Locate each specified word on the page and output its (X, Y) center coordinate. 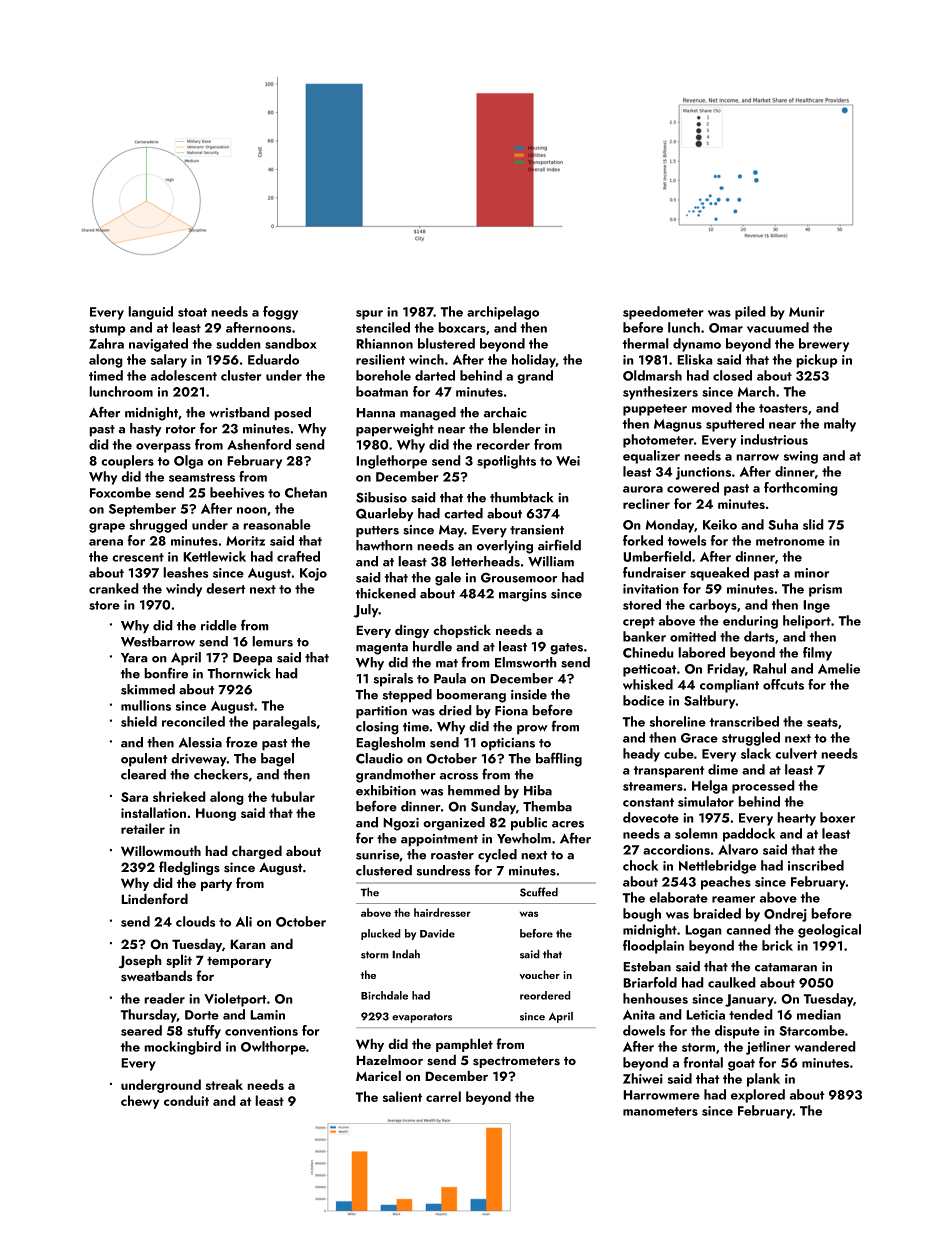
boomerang (471, 696)
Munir (807, 312)
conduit (186, 1100)
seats (822, 722)
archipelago (503, 313)
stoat (192, 312)
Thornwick (239, 673)
